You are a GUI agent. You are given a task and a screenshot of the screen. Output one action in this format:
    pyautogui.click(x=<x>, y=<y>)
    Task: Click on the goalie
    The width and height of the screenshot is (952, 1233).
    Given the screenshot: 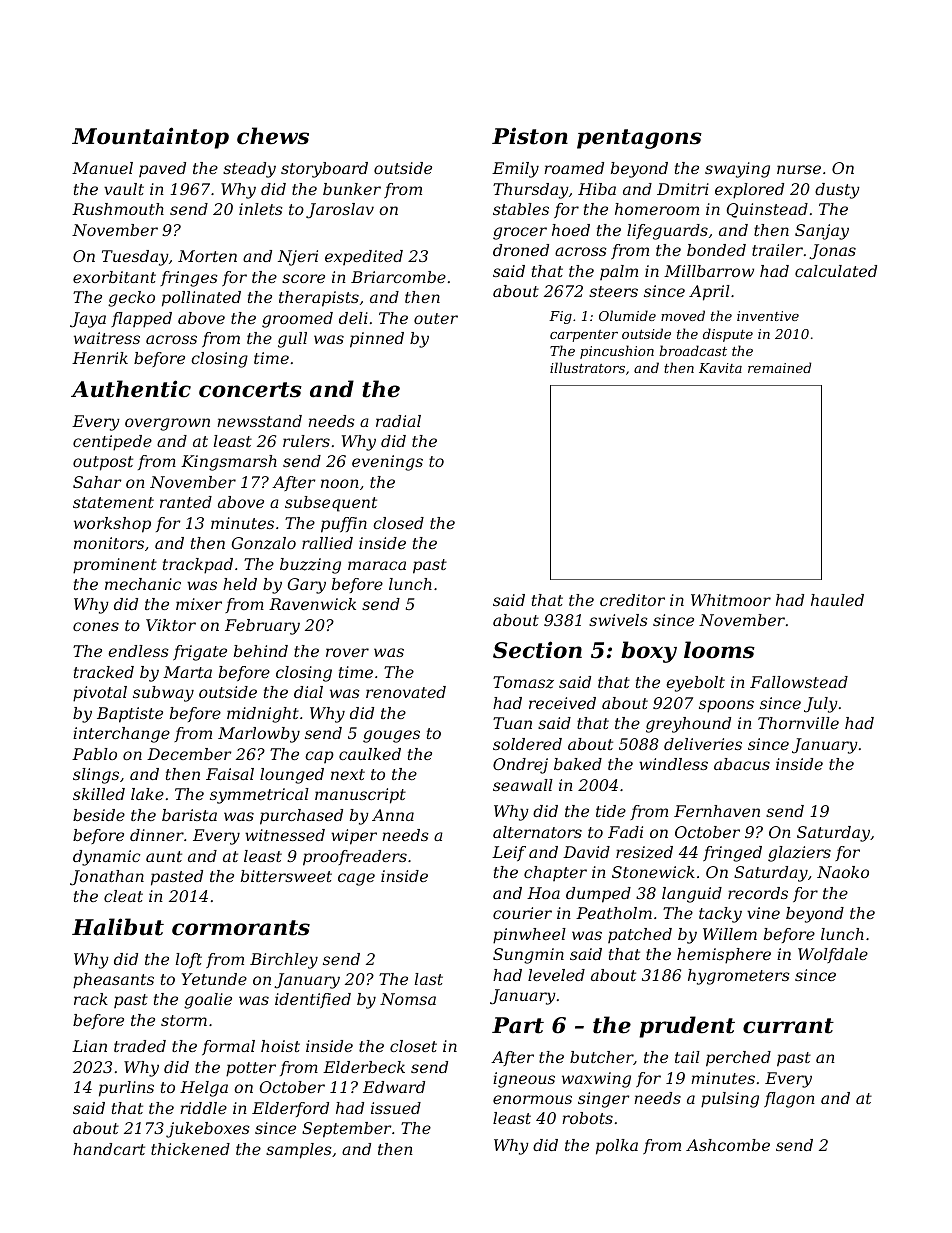 What is the action you would take?
    pyautogui.click(x=208, y=1001)
